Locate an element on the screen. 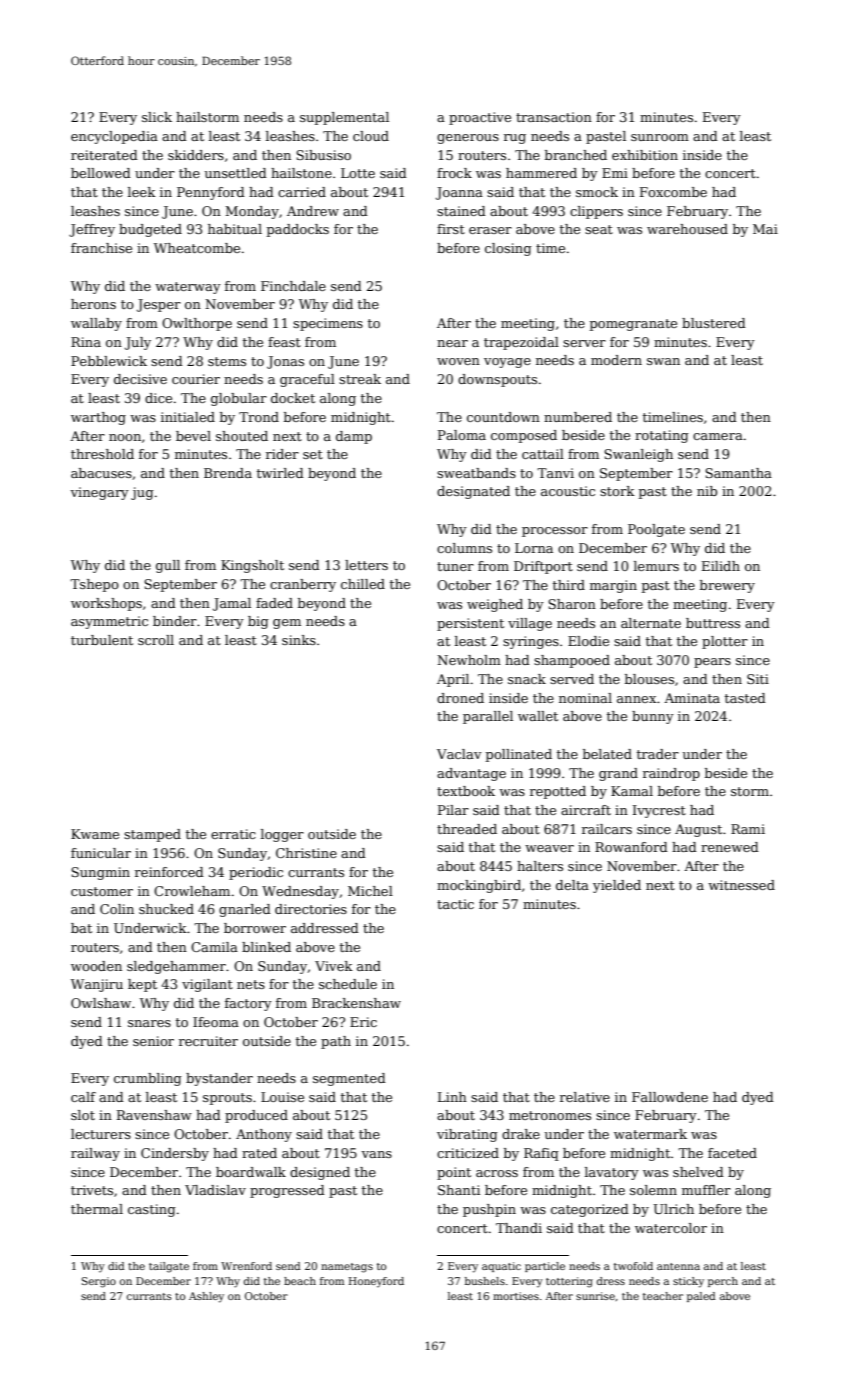 This screenshot has height=1400, width=849. sunroom is located at coordinates (660, 137).
